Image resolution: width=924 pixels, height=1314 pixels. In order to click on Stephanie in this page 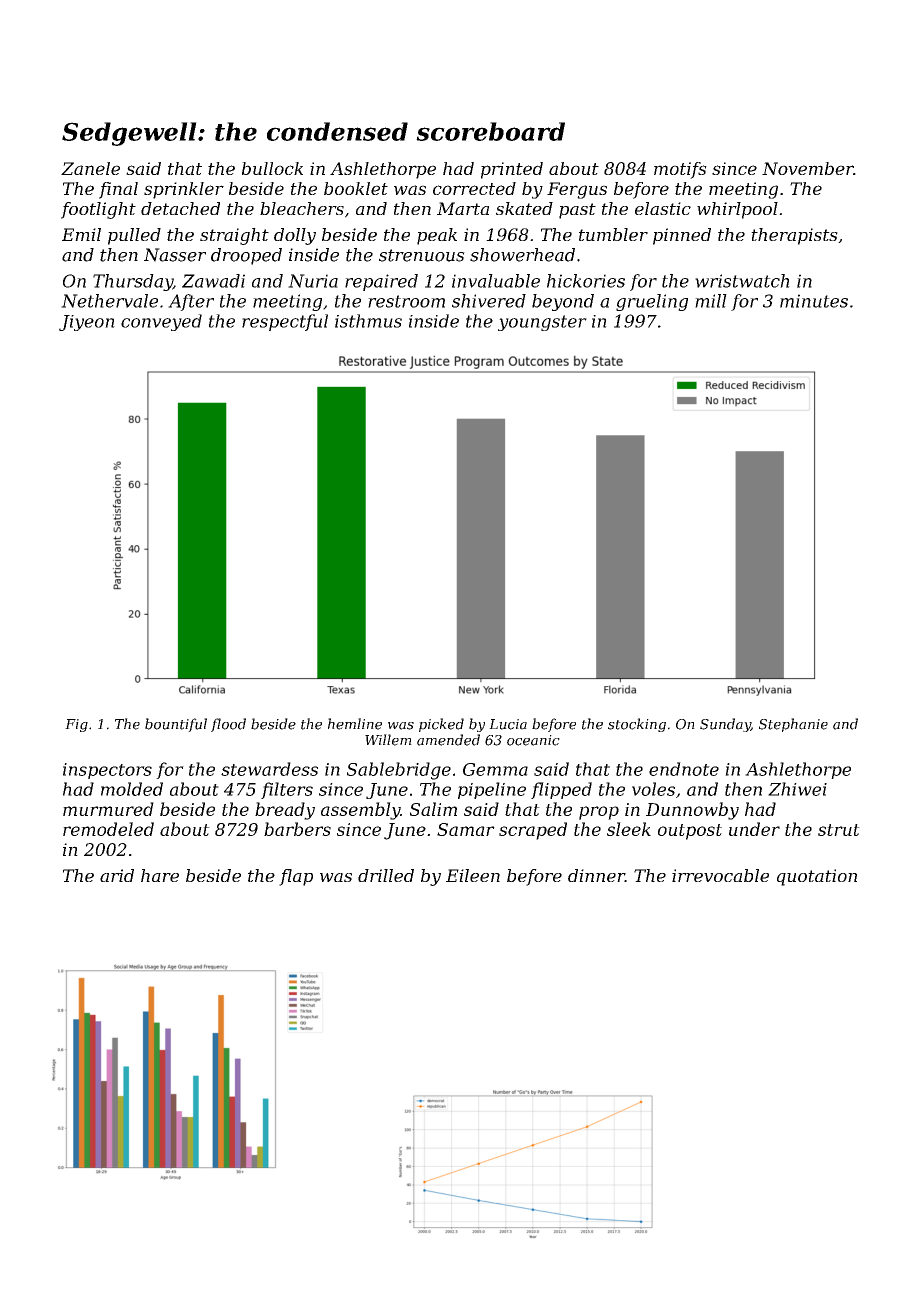, I will do `click(793, 725)`.
